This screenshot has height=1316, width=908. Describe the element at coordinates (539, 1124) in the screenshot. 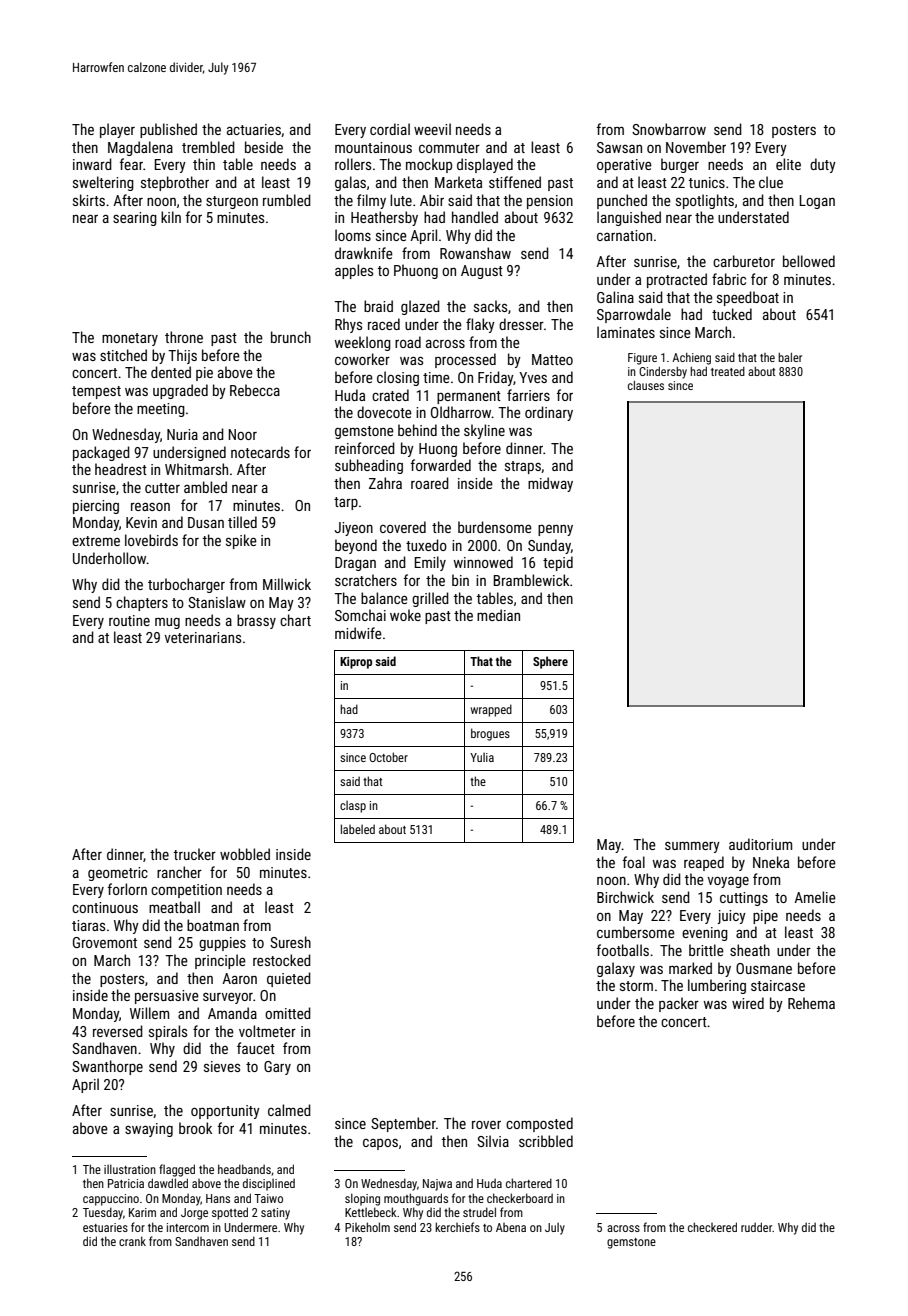

I see `composted` at that location.
